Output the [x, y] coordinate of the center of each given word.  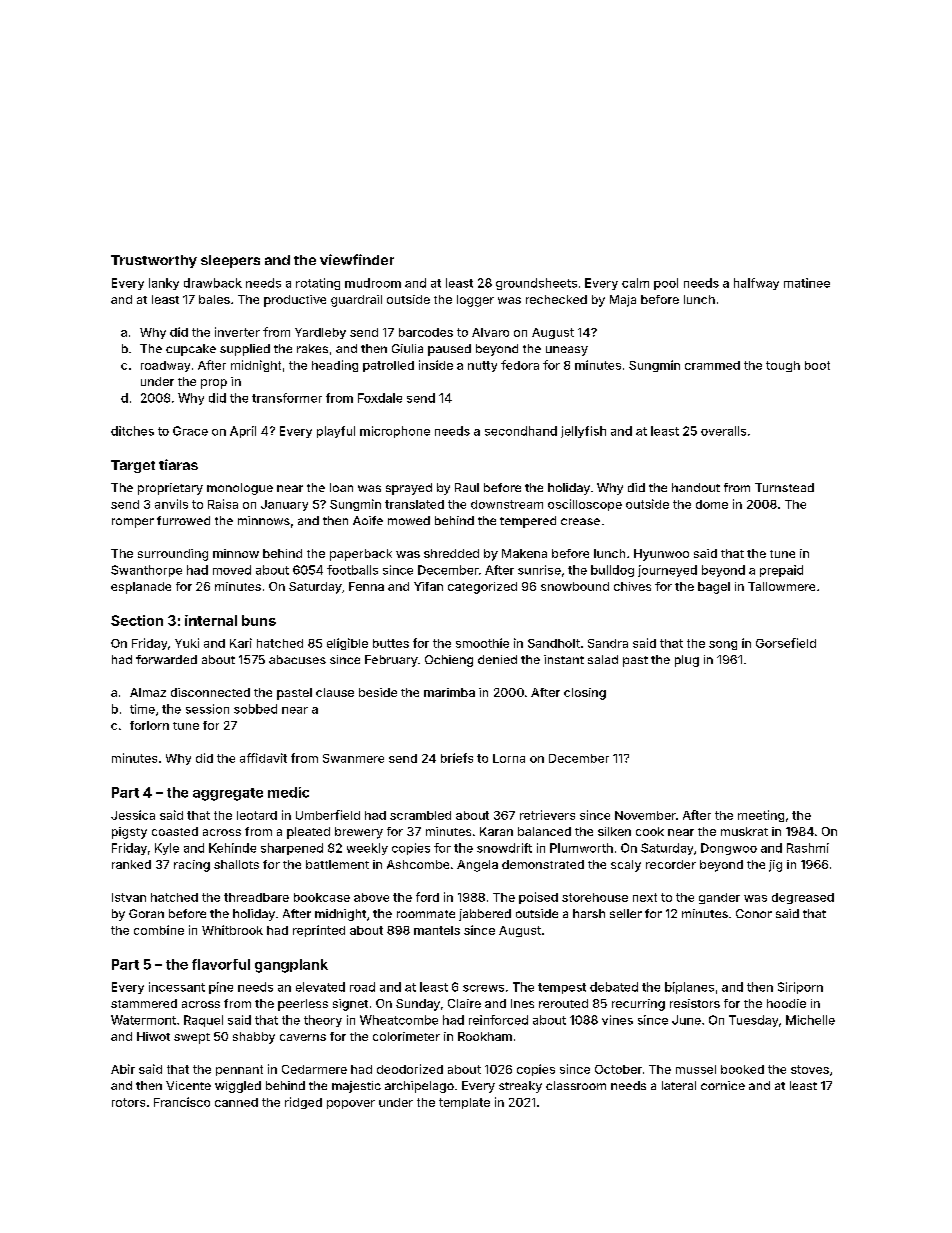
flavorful [221, 964]
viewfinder [357, 259]
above [371, 897]
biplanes [689, 988]
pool [666, 284]
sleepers [230, 261]
